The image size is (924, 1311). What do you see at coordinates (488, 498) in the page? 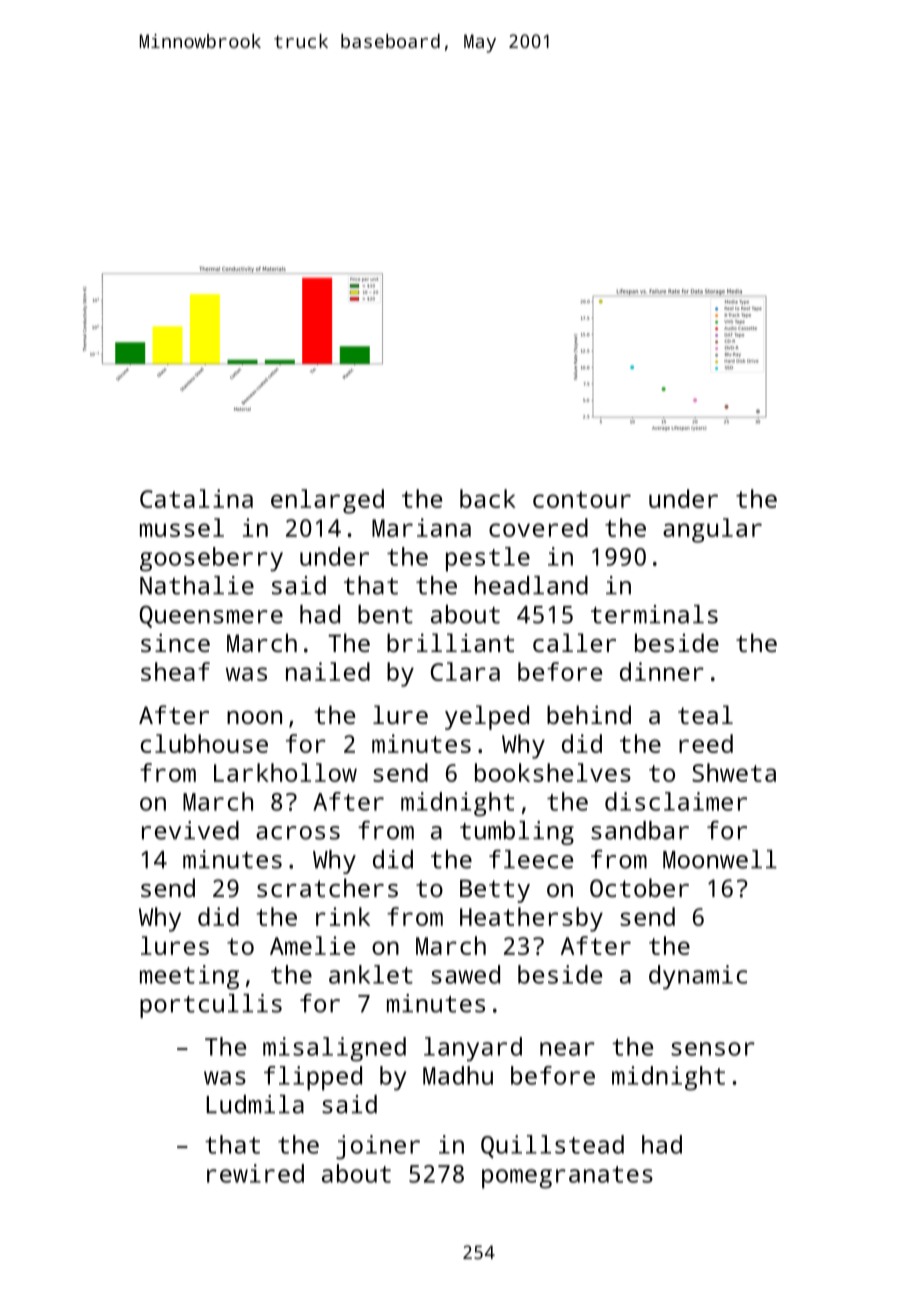
I see `back` at bounding box center [488, 498].
